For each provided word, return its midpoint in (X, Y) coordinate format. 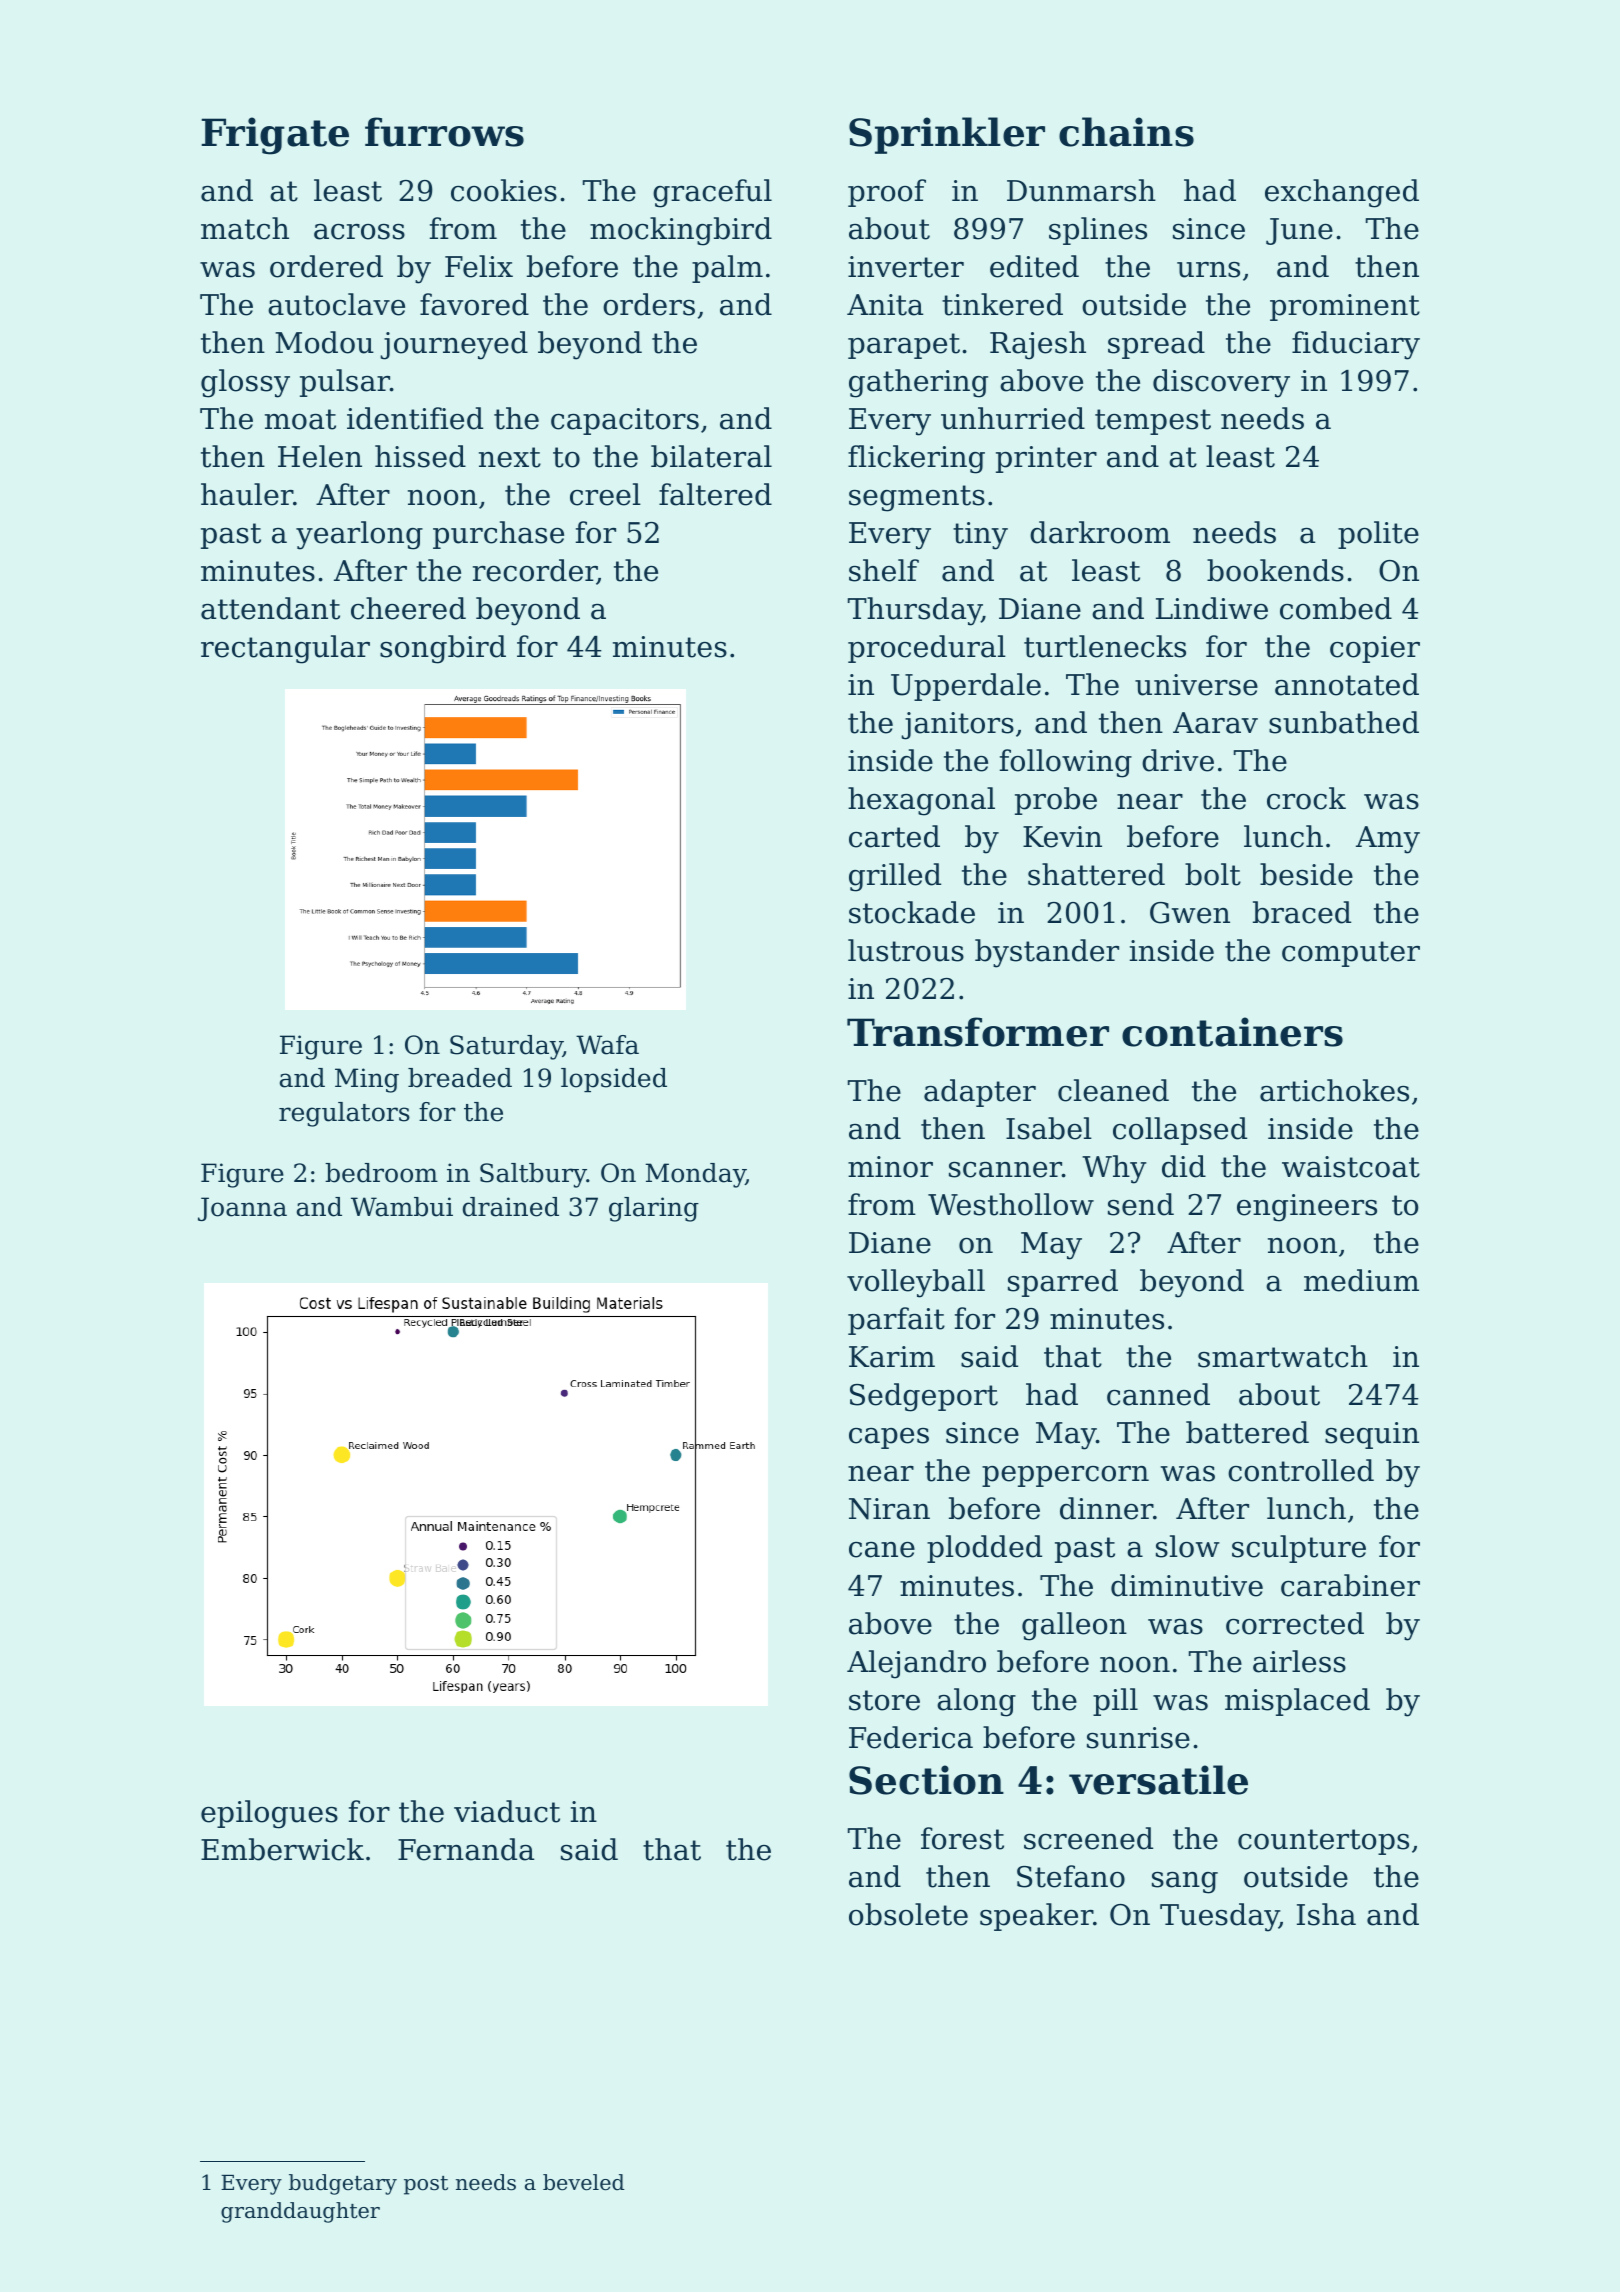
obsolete (908, 1914)
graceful (712, 193)
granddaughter (300, 2212)
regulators (344, 1114)
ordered (326, 266)
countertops (1323, 1842)
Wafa (607, 1045)
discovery (1221, 383)
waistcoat (1351, 1167)
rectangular (285, 649)
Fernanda (466, 1849)
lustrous (906, 950)
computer (1351, 954)
